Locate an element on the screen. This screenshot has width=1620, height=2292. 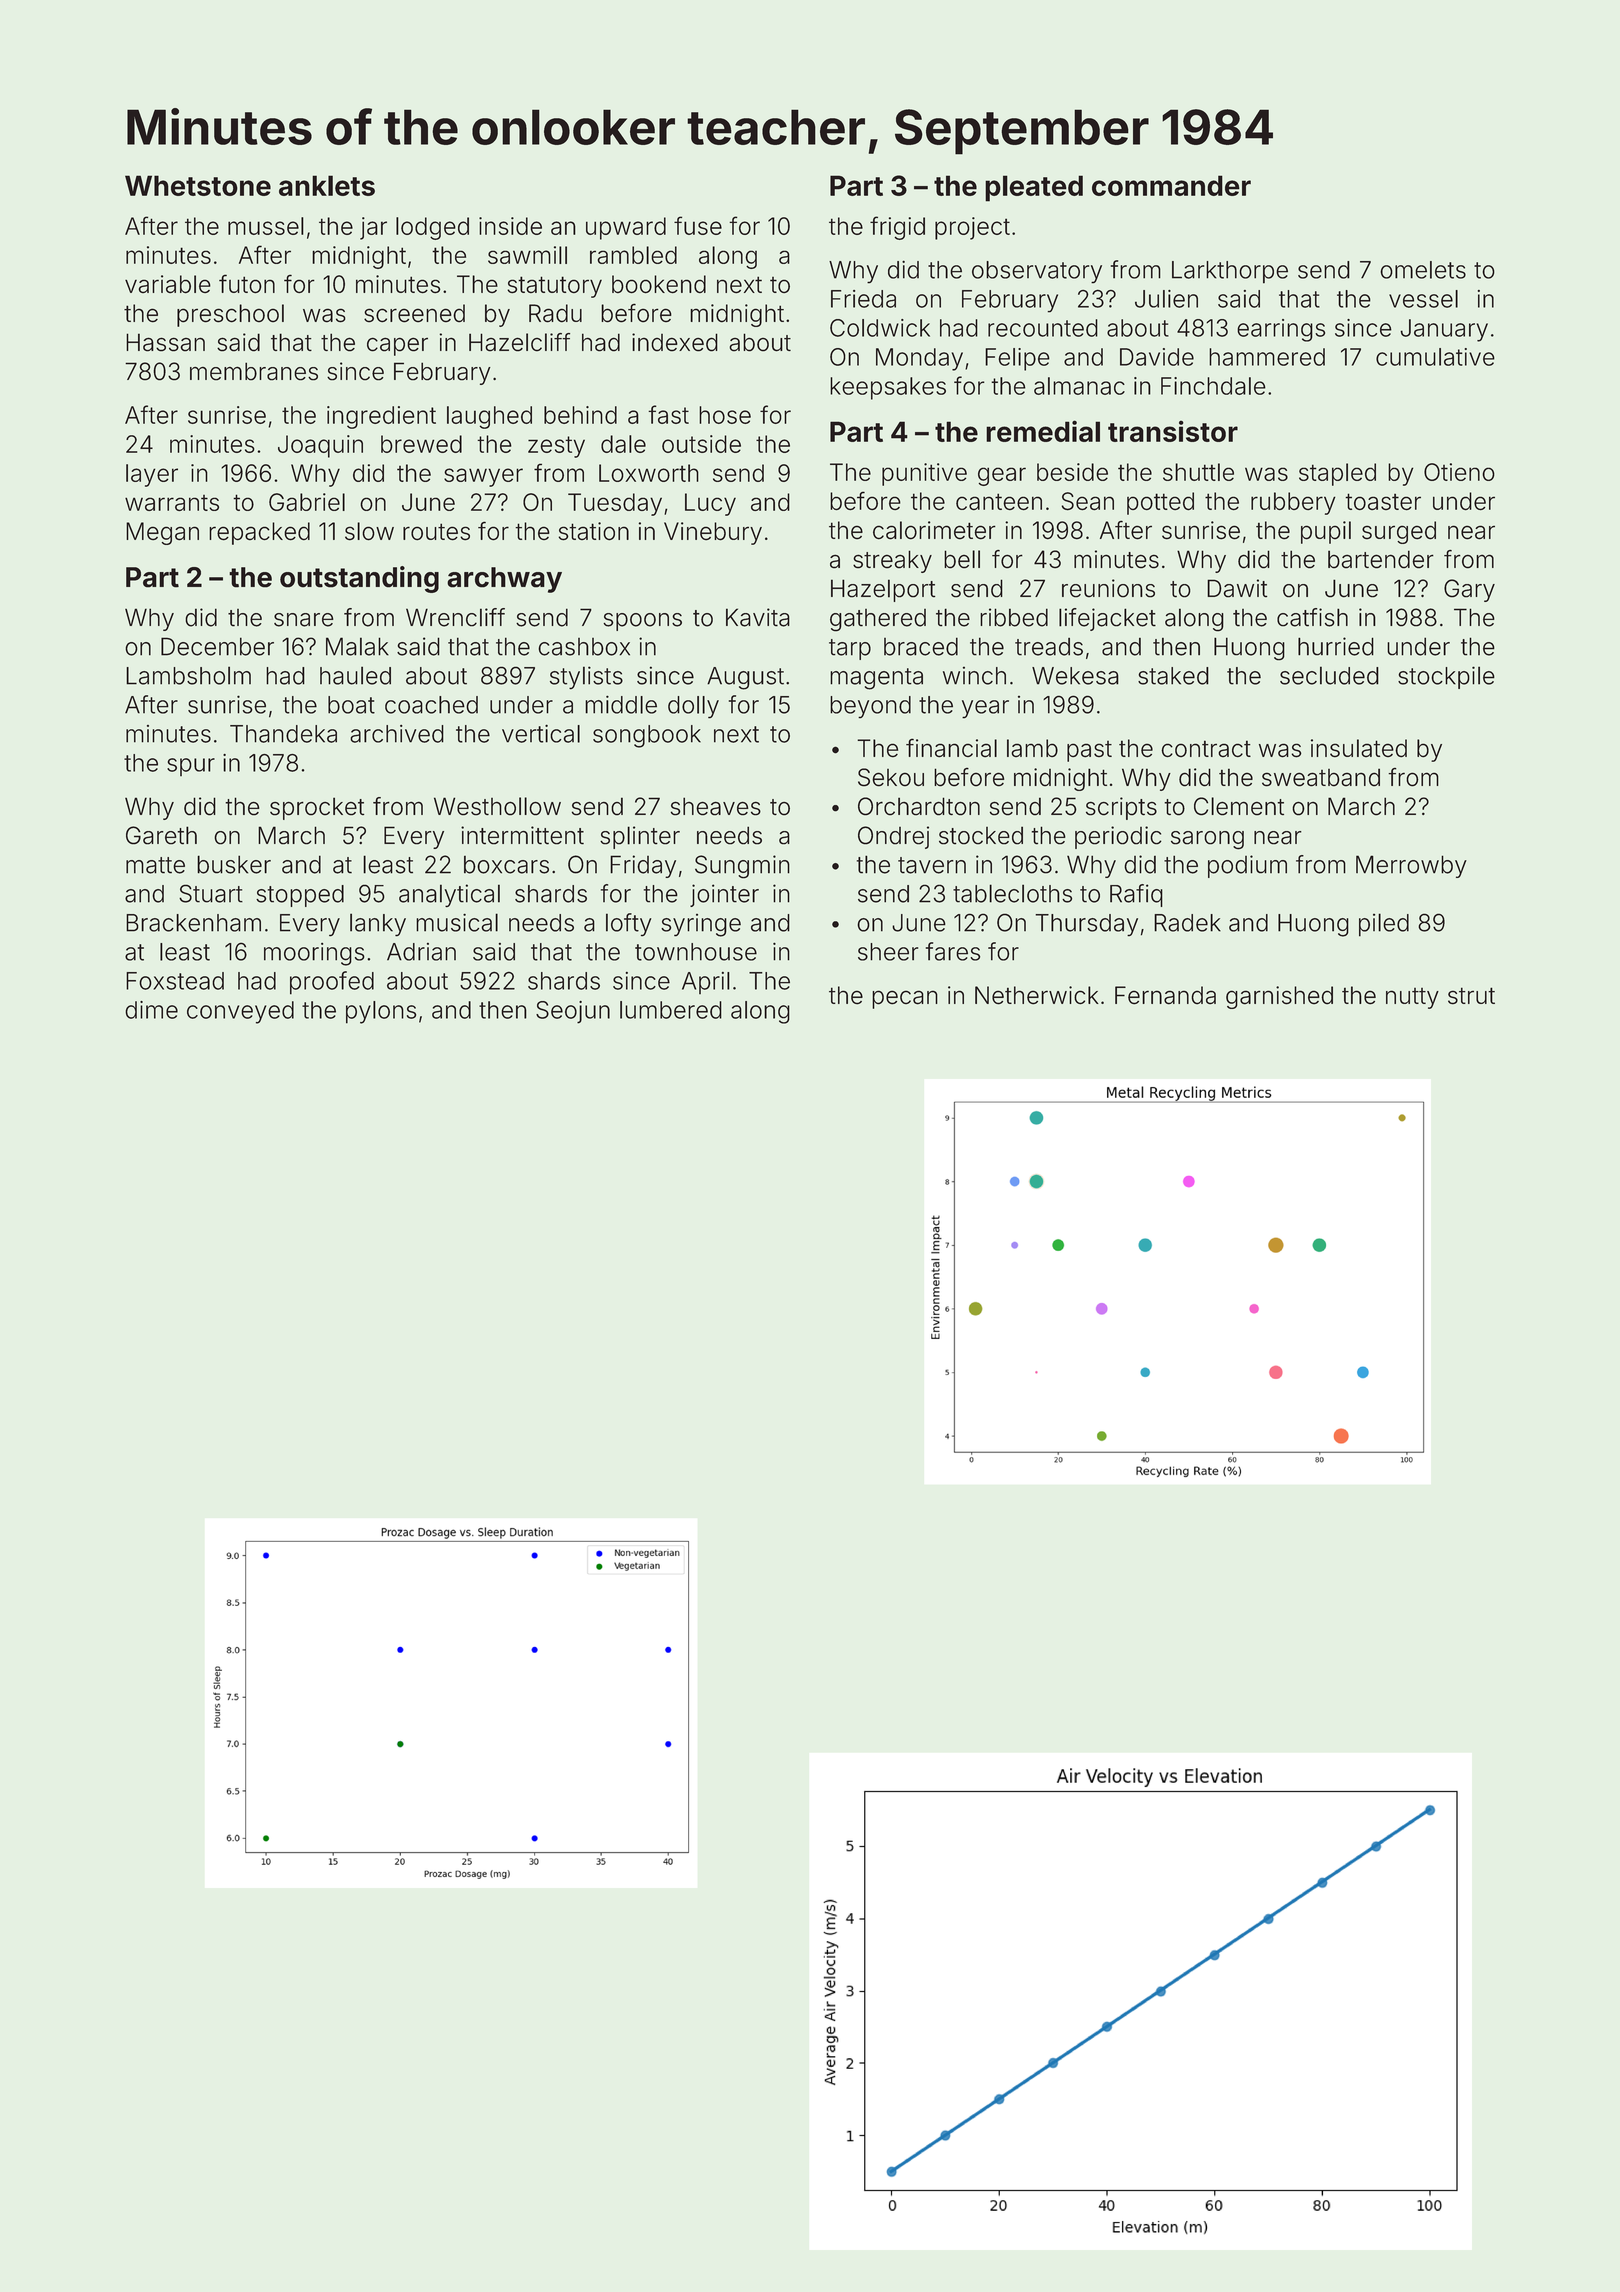
layer is located at coordinates (152, 475).
